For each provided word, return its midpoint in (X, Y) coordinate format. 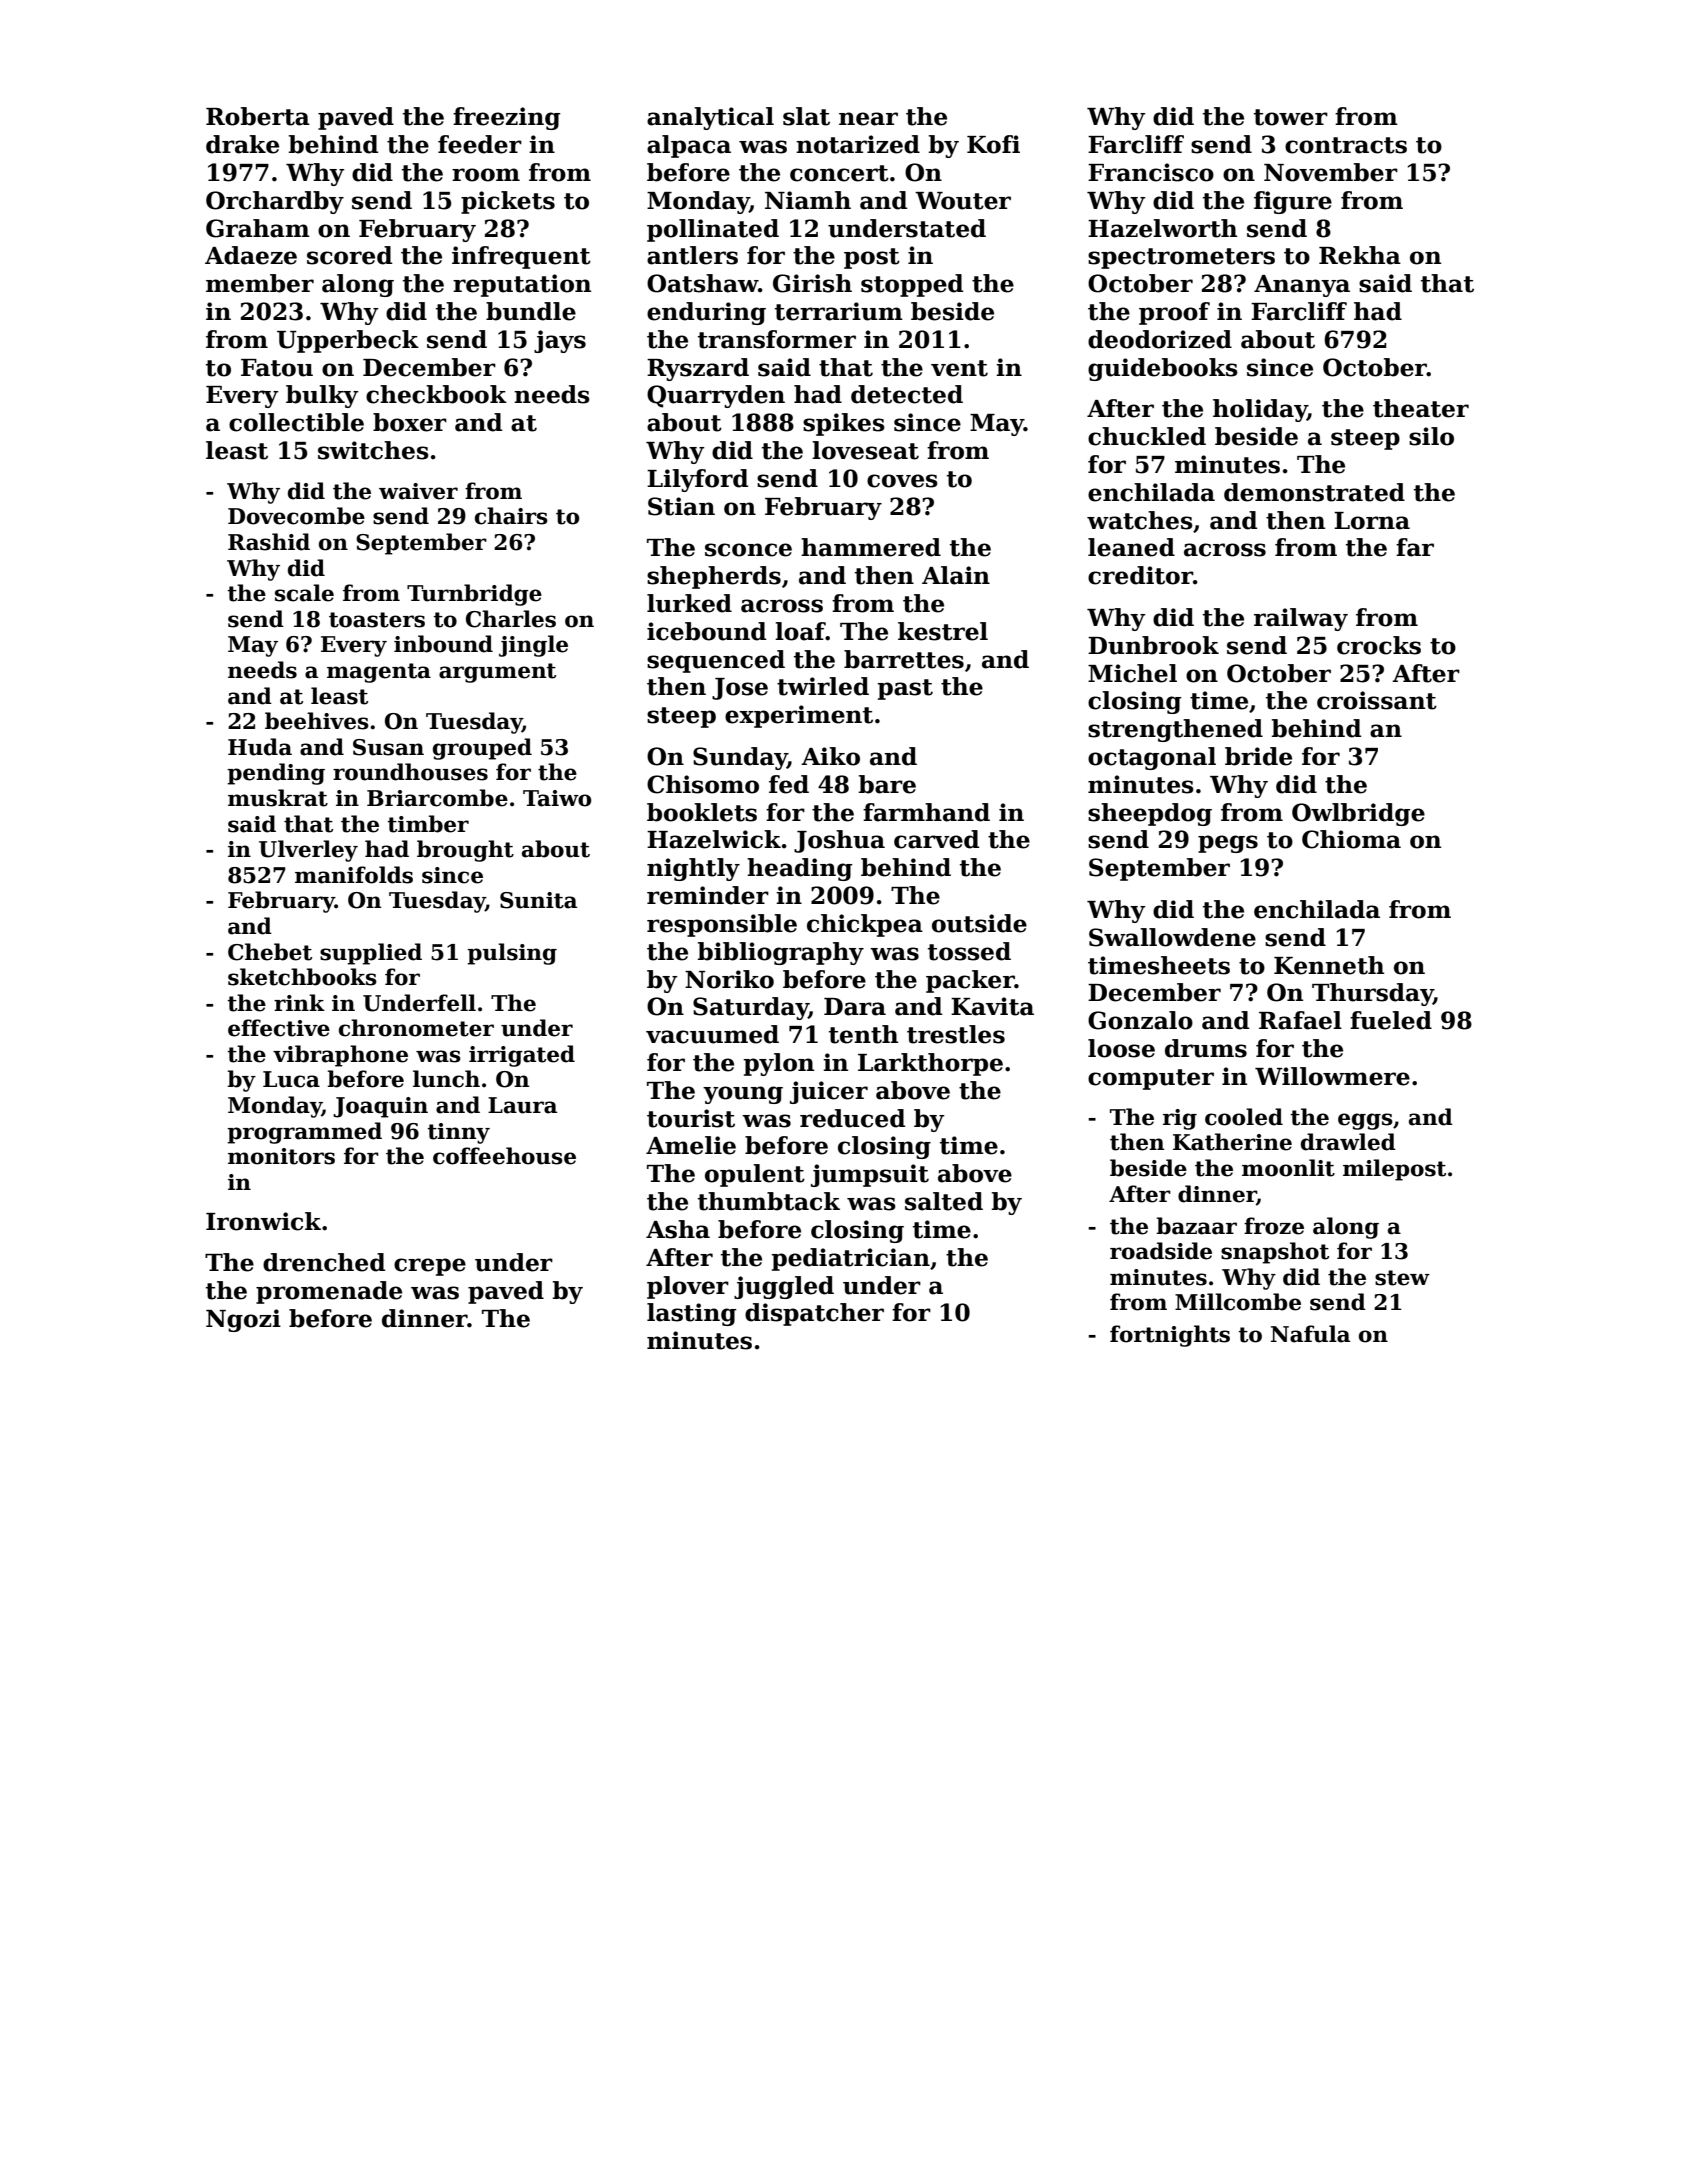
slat (806, 116)
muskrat (278, 798)
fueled (1391, 1020)
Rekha (1360, 255)
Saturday (751, 1008)
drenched (324, 1262)
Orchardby (275, 202)
